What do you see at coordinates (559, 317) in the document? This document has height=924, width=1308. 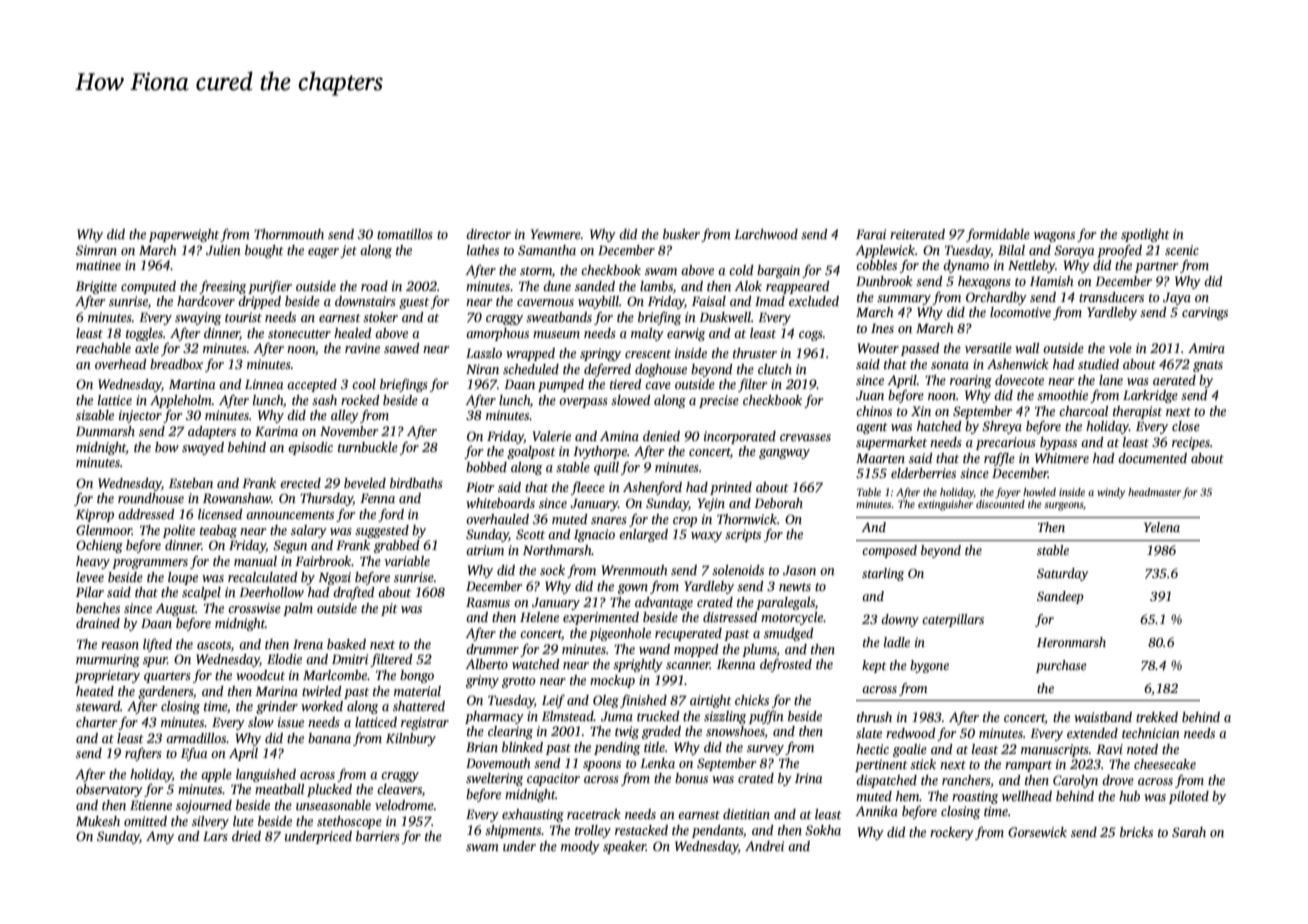 I see `sweatbands` at bounding box center [559, 317].
